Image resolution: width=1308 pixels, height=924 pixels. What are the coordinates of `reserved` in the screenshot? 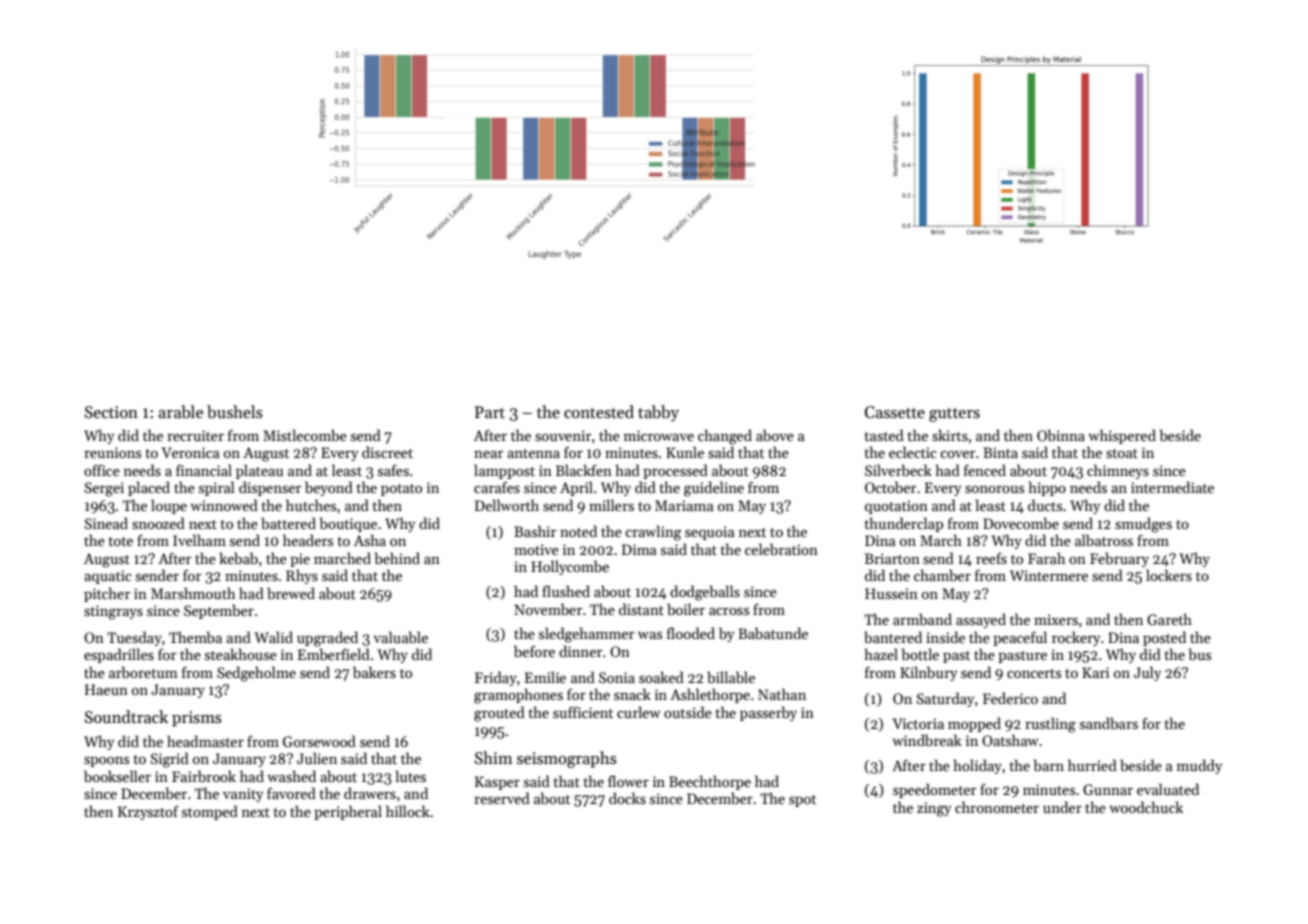 It's located at (502, 798).
